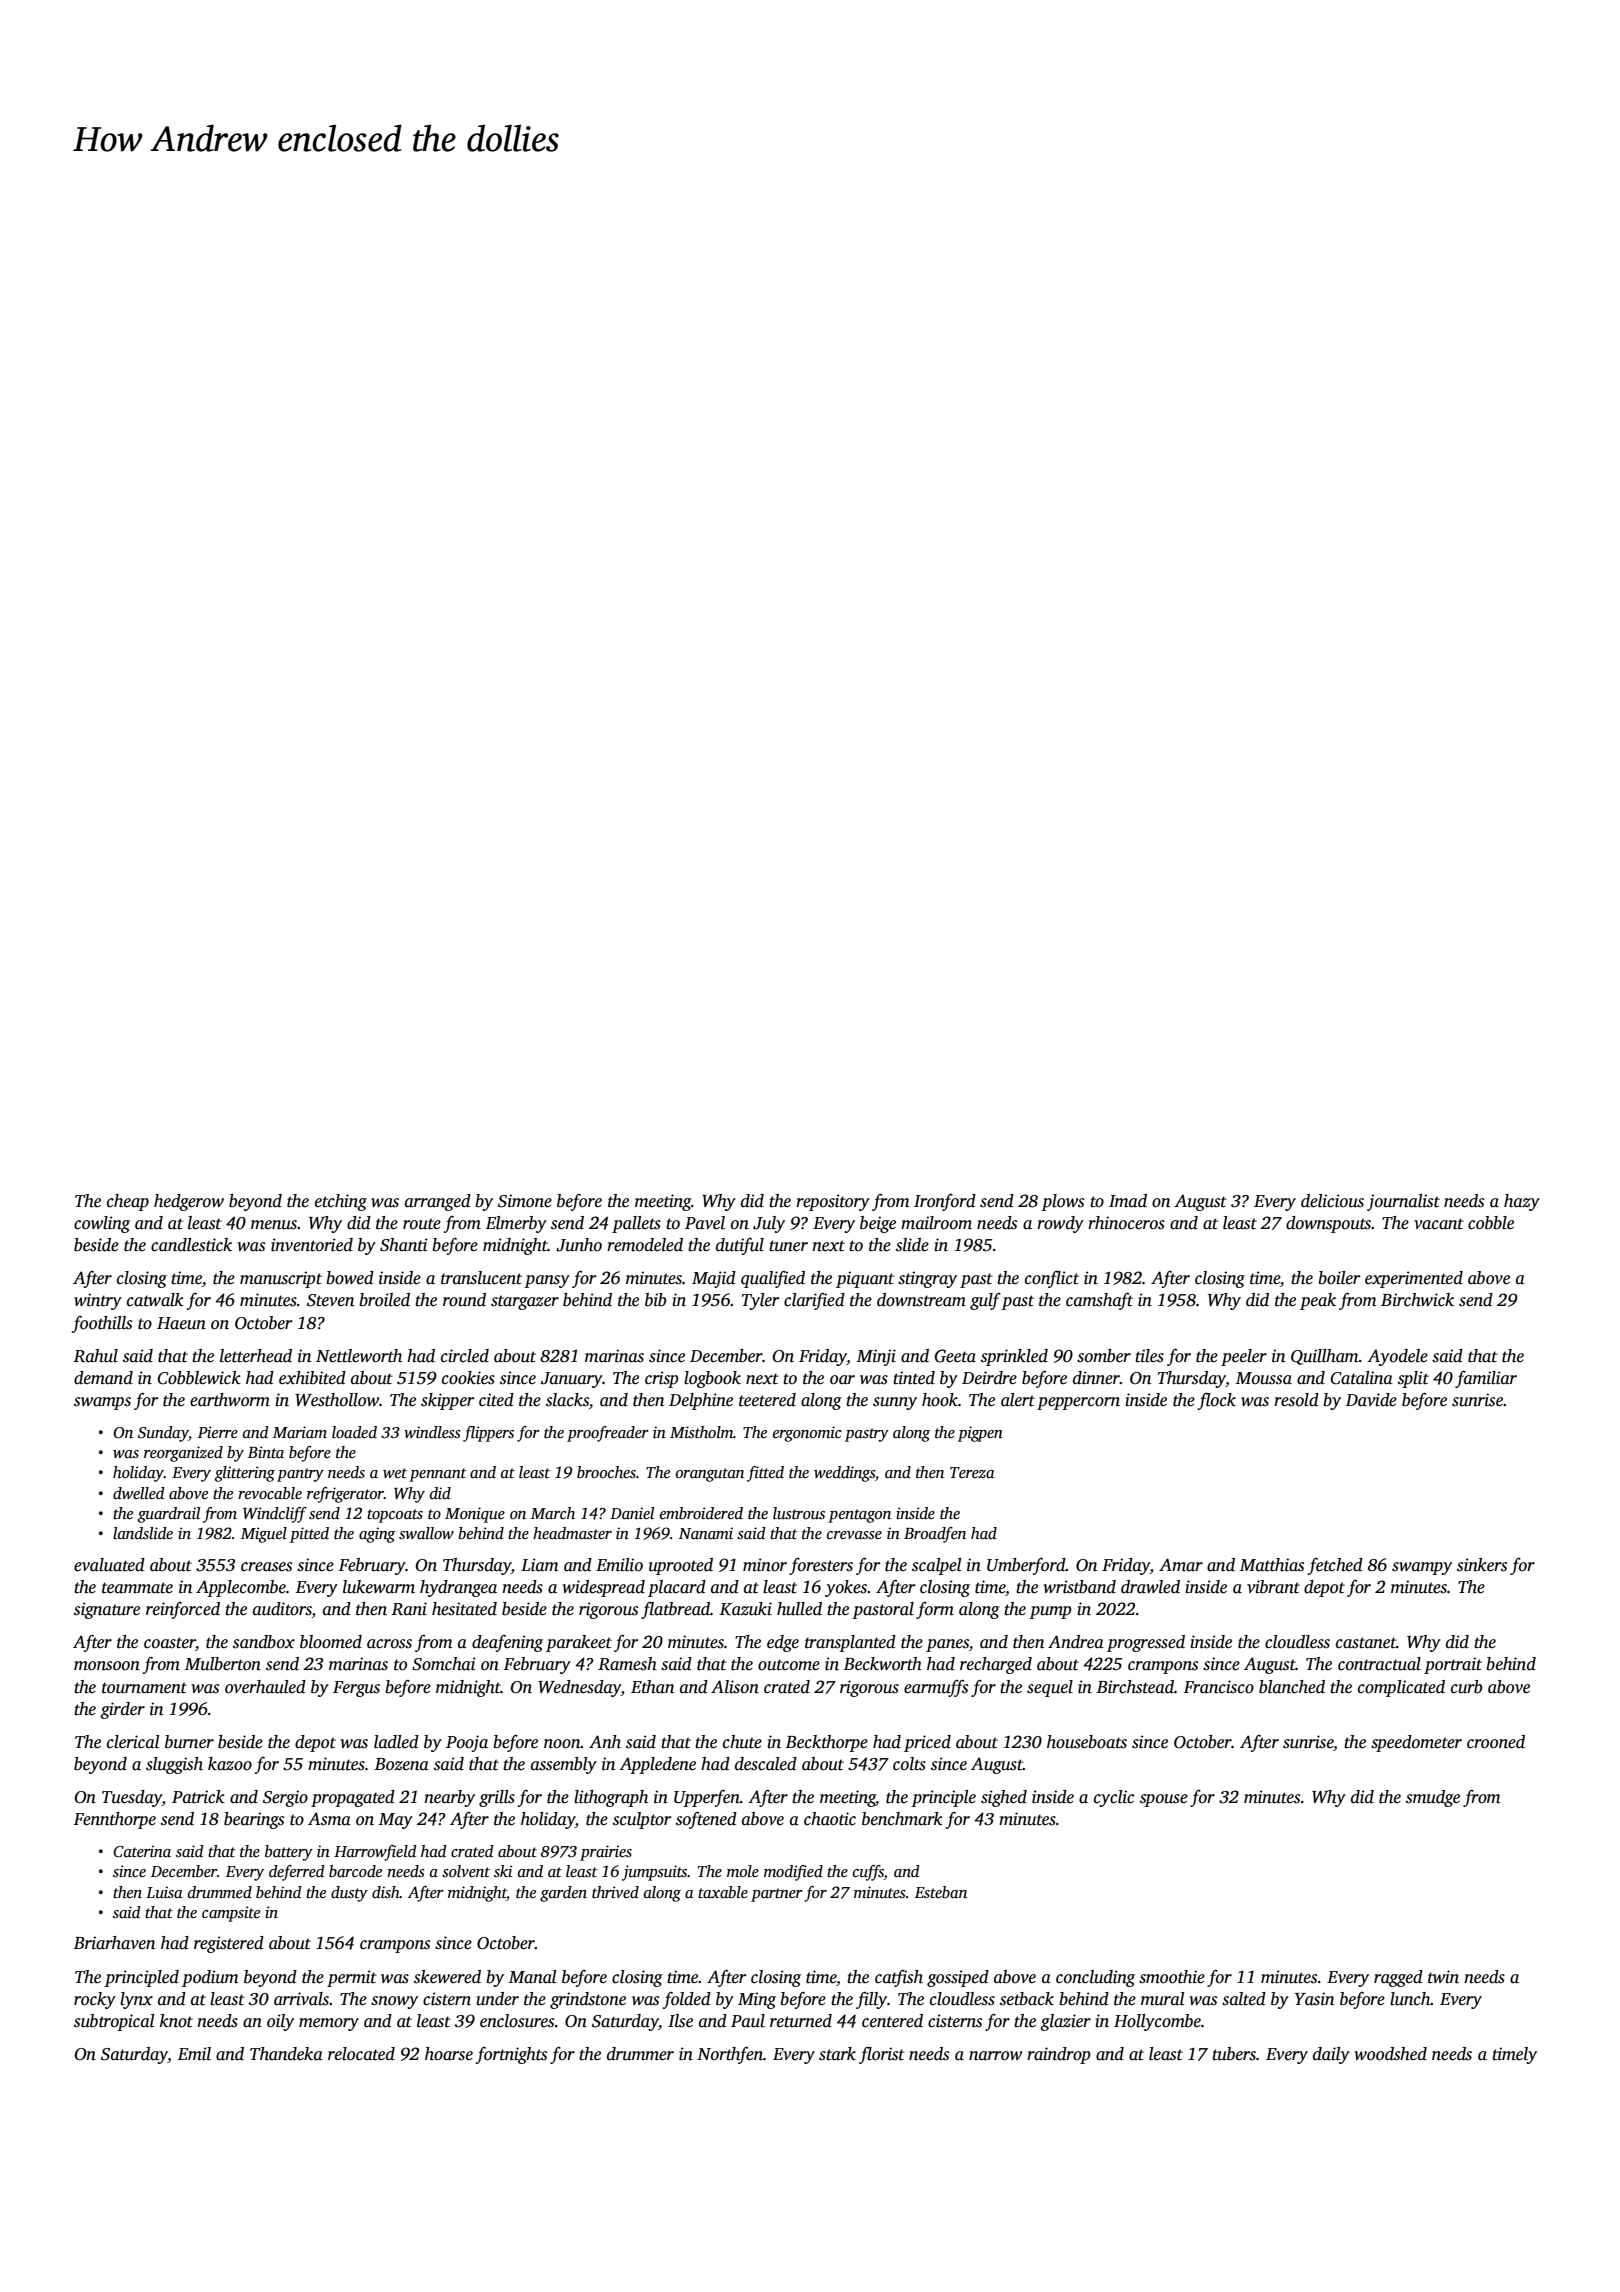 Image resolution: width=1620 pixels, height=2292 pixels. I want to click on translucent, so click(481, 1278).
